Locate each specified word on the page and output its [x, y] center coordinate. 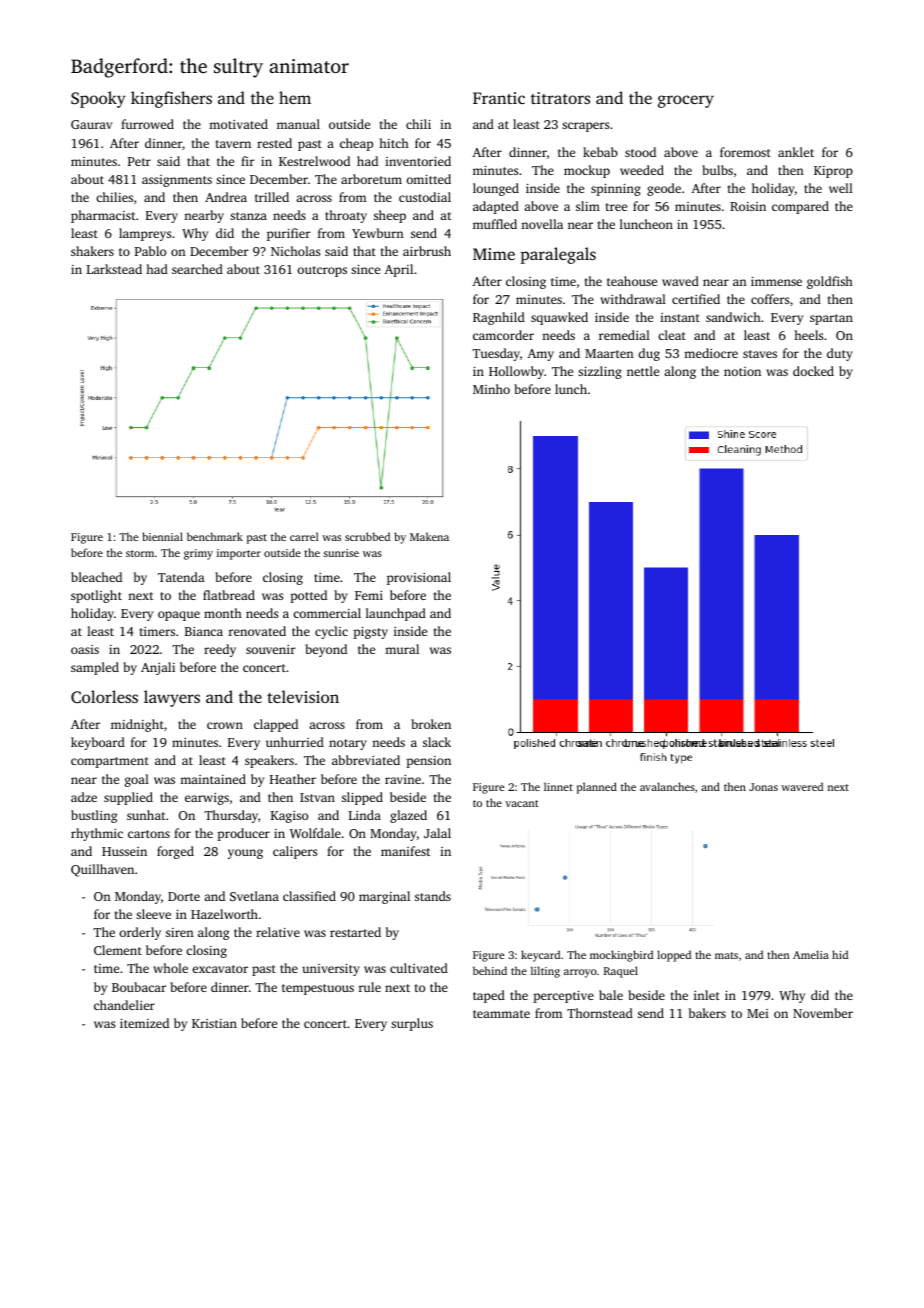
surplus [412, 1024]
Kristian [214, 1023]
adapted [496, 207]
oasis [85, 649]
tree [616, 207]
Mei [758, 1013]
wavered [802, 786]
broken [431, 724]
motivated [238, 124]
